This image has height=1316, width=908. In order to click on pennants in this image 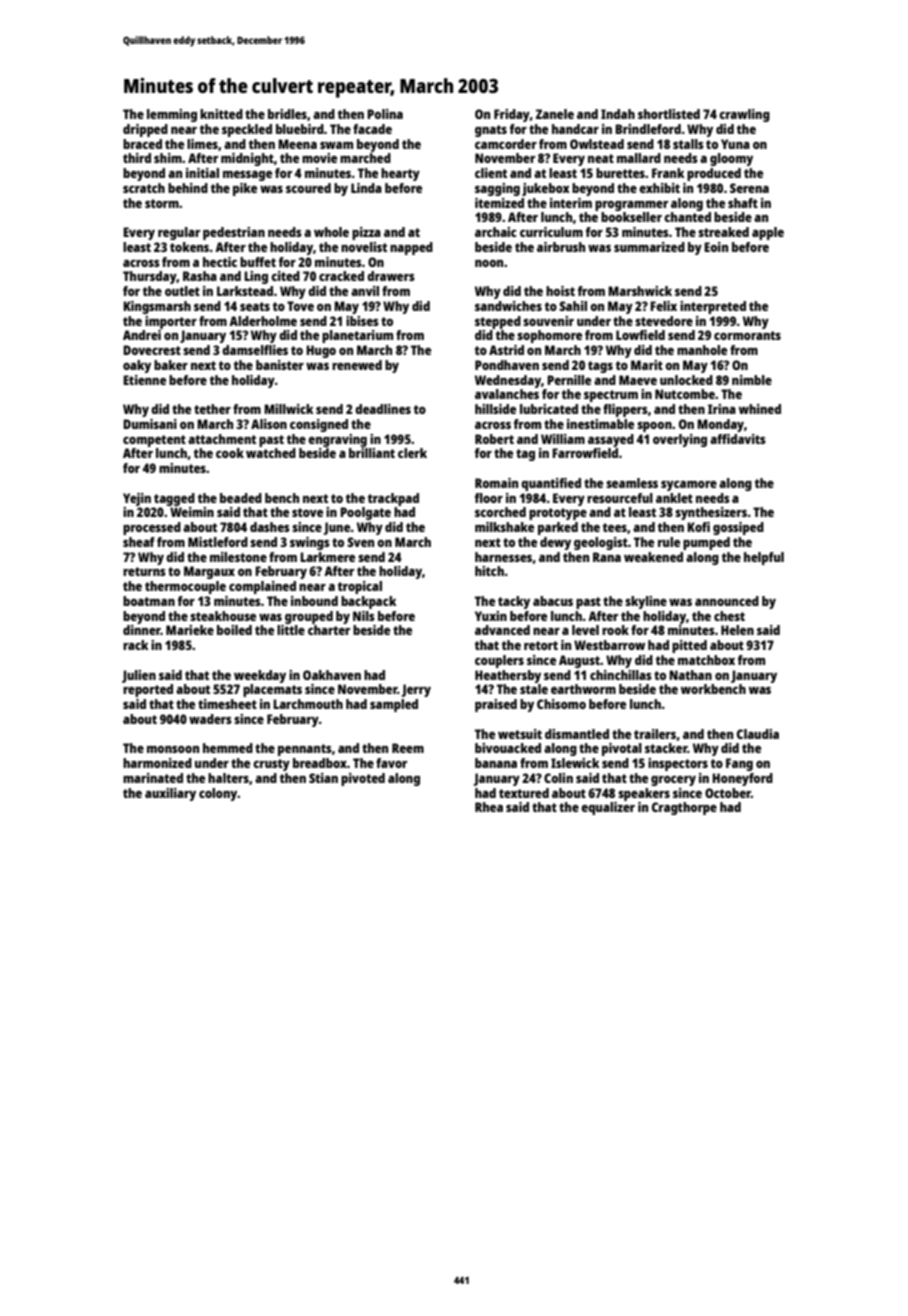, I will do `click(305, 750)`.
